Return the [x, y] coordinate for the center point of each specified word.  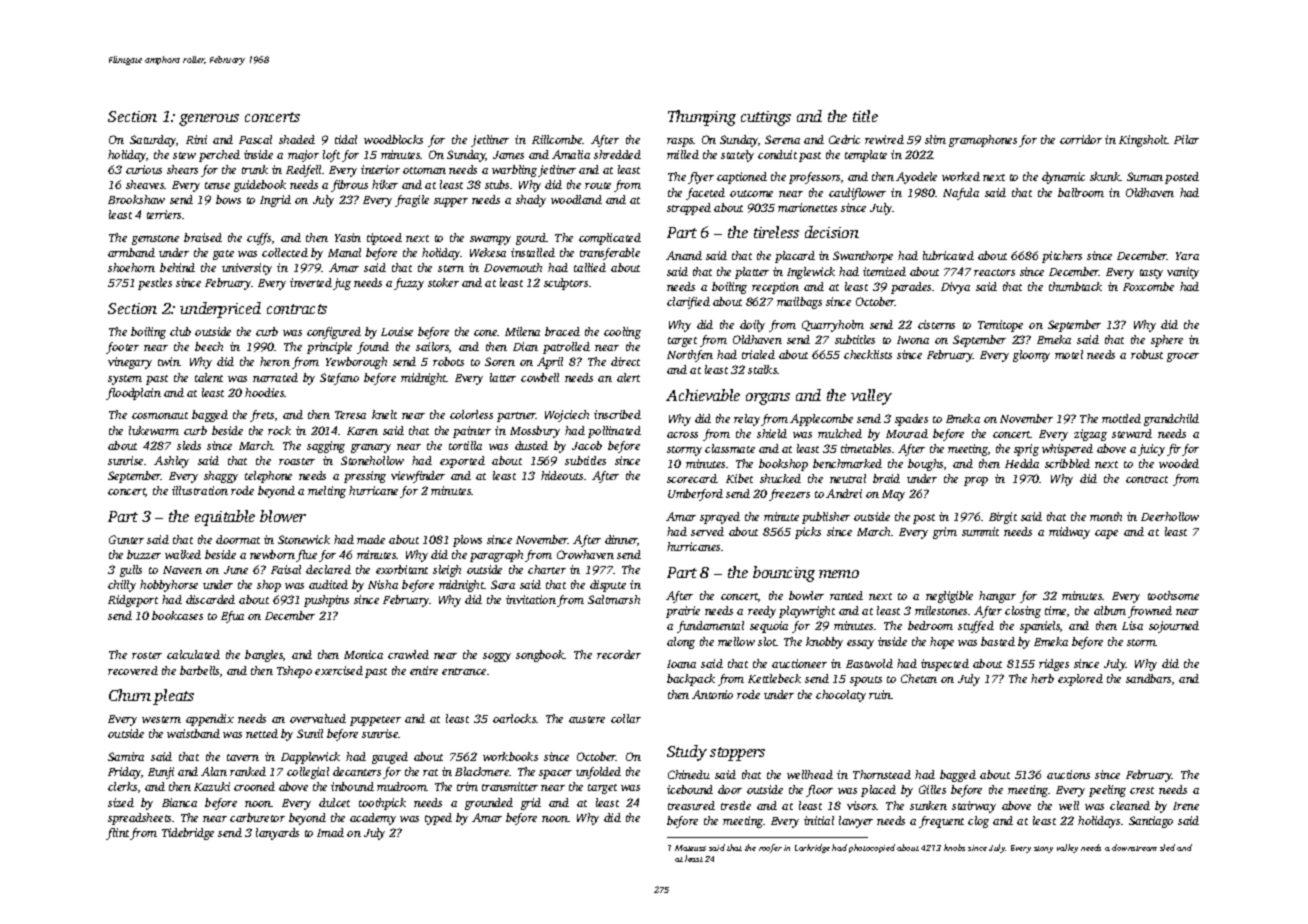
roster [147, 655]
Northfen [690, 356]
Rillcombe [557, 139]
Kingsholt [1143, 141]
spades [911, 420]
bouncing [784, 574]
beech [209, 346]
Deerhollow [1170, 516]
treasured [691, 805]
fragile [412, 201]
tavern [243, 757]
